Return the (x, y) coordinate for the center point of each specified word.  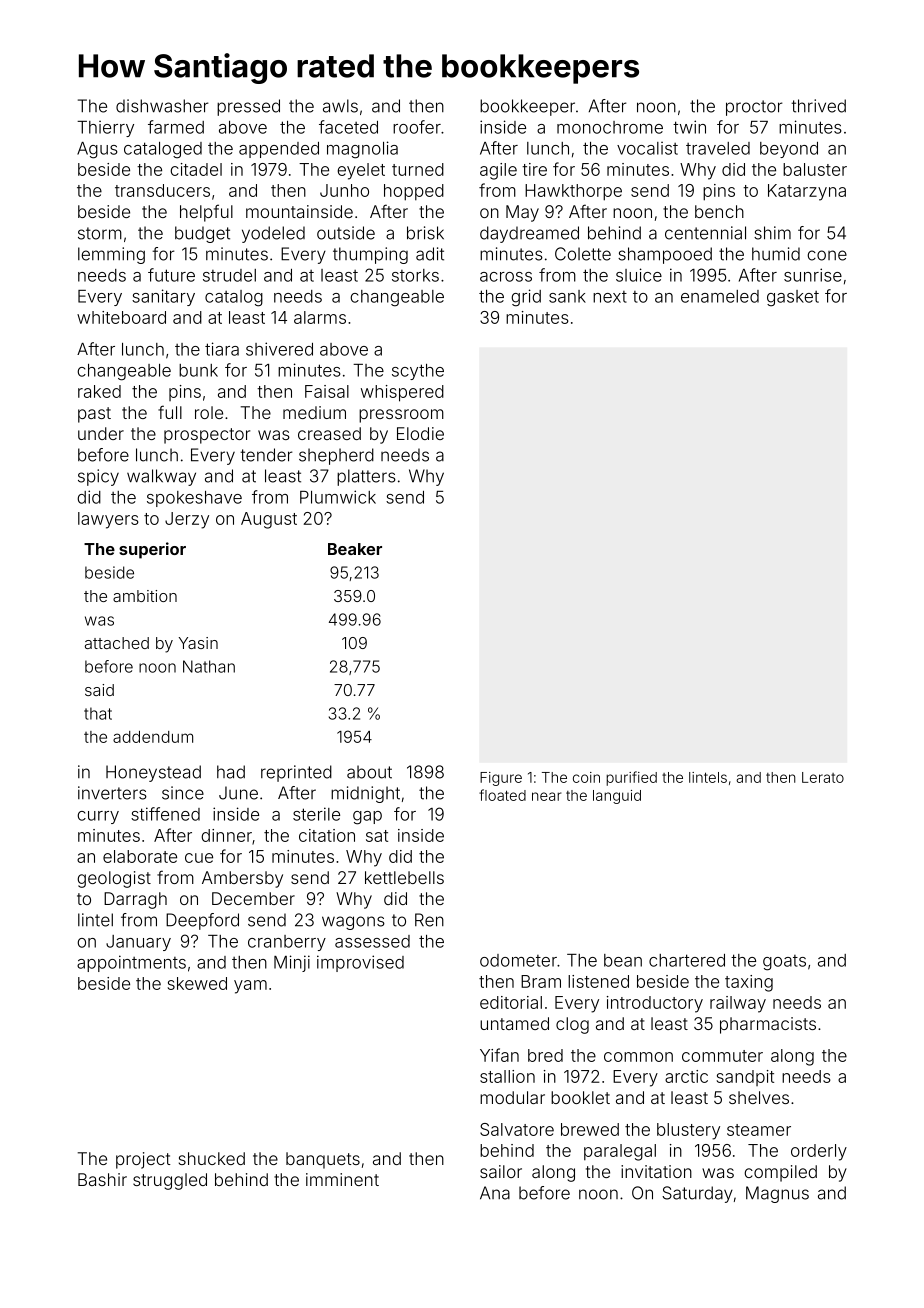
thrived (818, 106)
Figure (501, 779)
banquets (323, 1160)
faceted (348, 127)
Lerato (823, 777)
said (99, 690)
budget (202, 234)
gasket (793, 298)
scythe (418, 372)
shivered (279, 349)
